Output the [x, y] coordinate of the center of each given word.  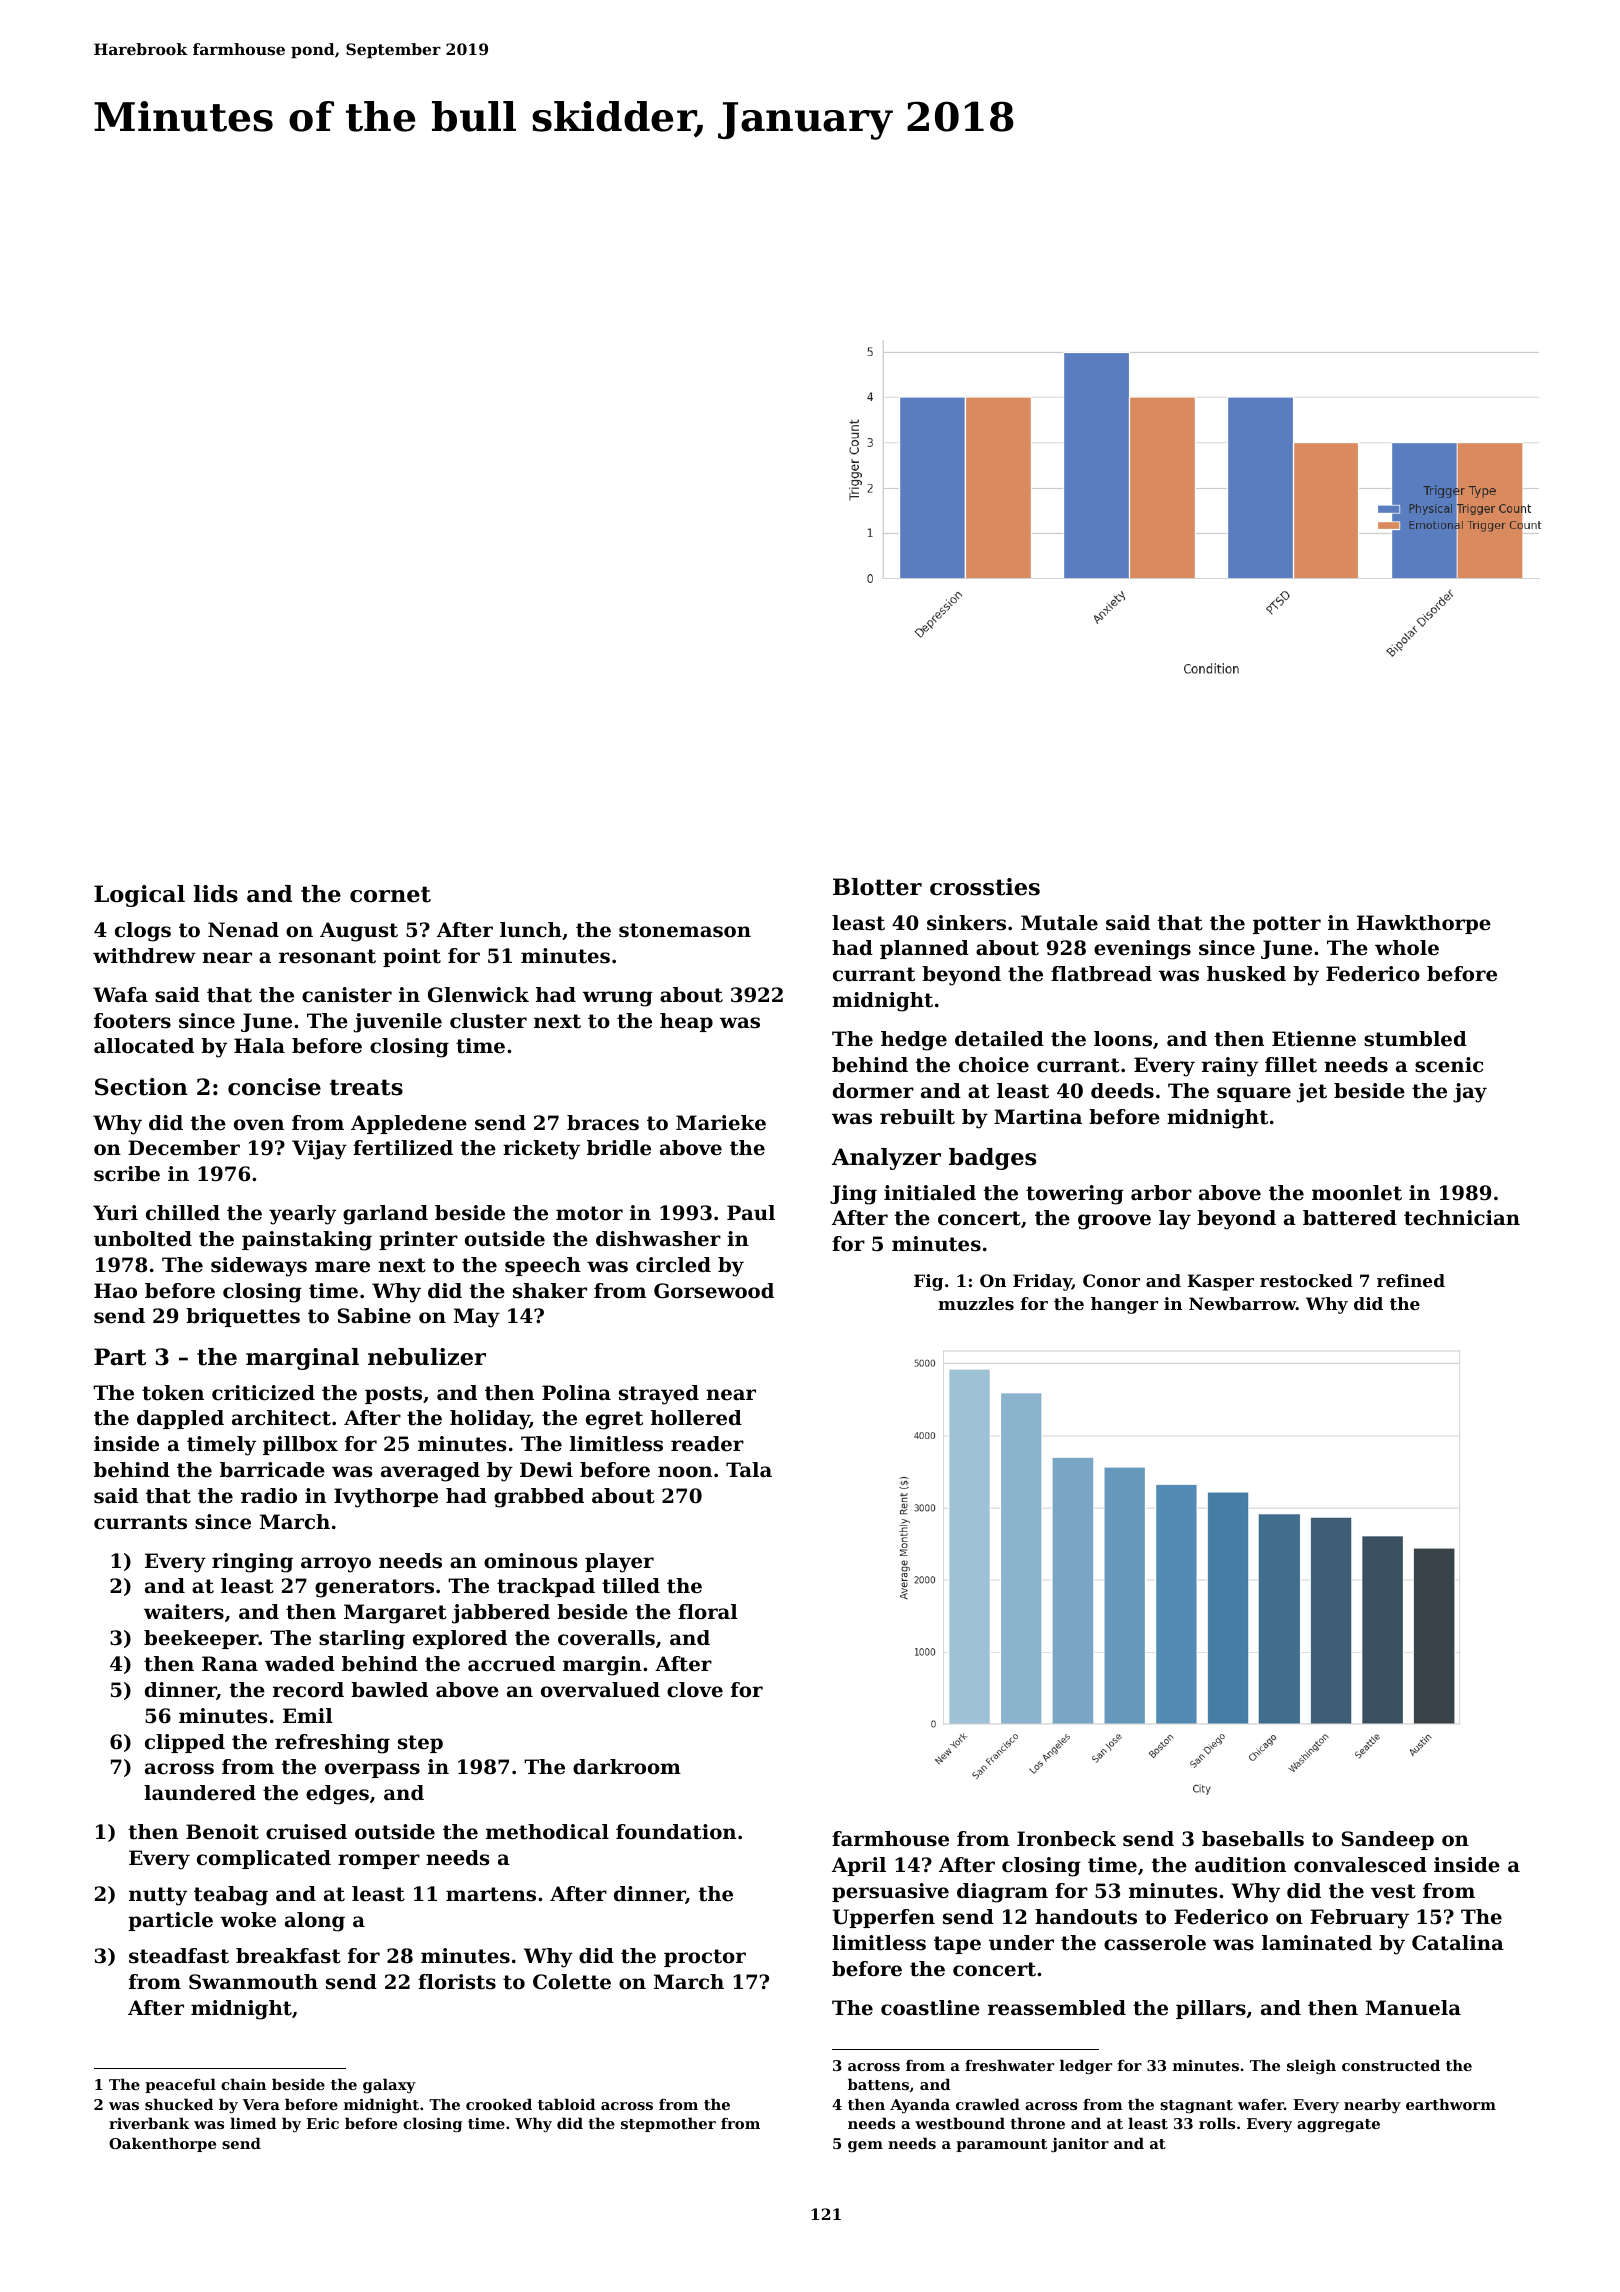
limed [253, 2123]
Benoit [222, 1832]
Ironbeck [1066, 1839]
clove [695, 1690]
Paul [751, 1212]
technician [1462, 1218]
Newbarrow [1242, 1303]
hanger [1124, 1305]
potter [1287, 925]
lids [216, 894]
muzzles [976, 1303]
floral [708, 1612]
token [173, 1393]
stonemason [685, 930]
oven [259, 1125]
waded [300, 1664]
